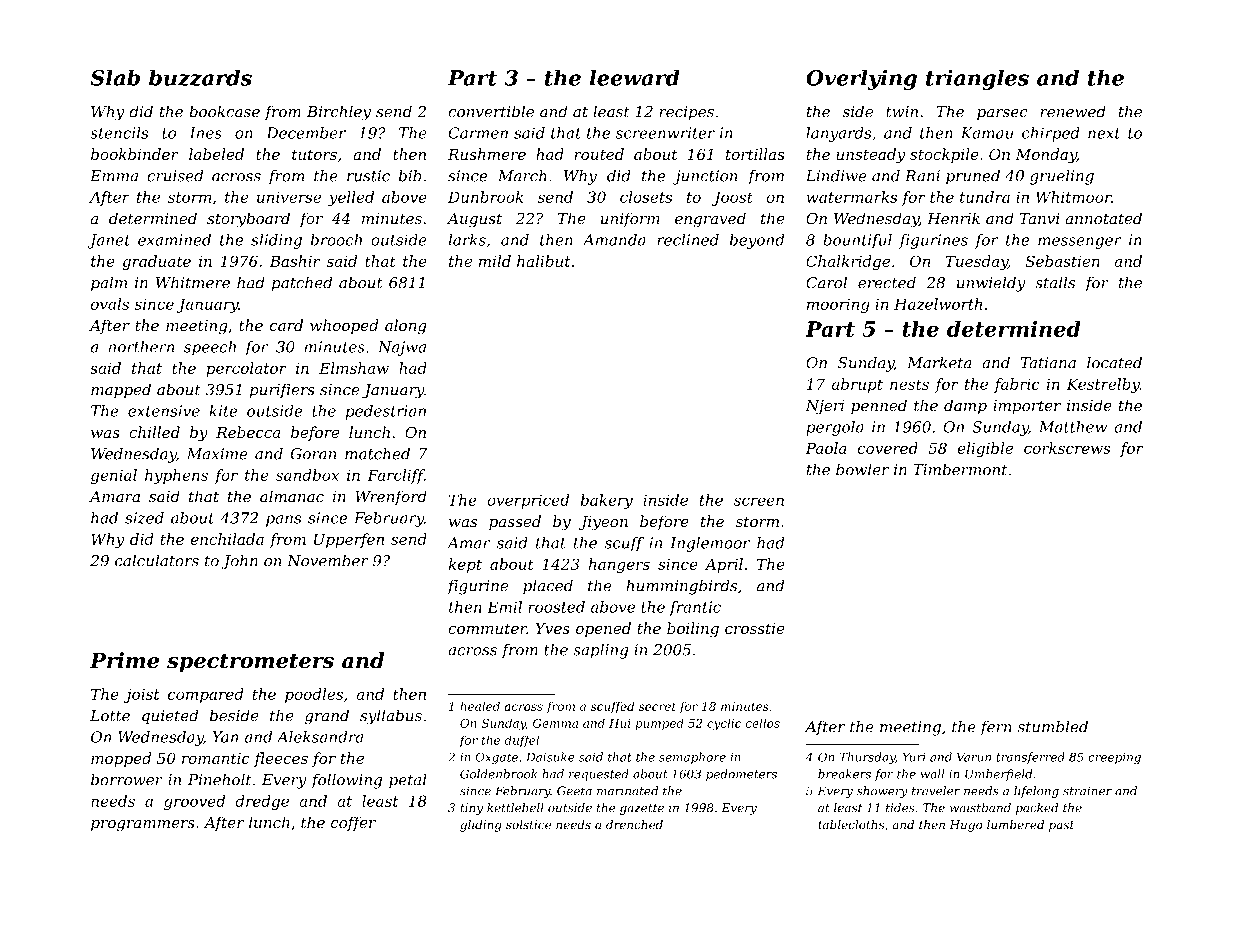 This document has width=1233, height=952. What do you see at coordinates (634, 824) in the document?
I see `drenched` at bounding box center [634, 824].
